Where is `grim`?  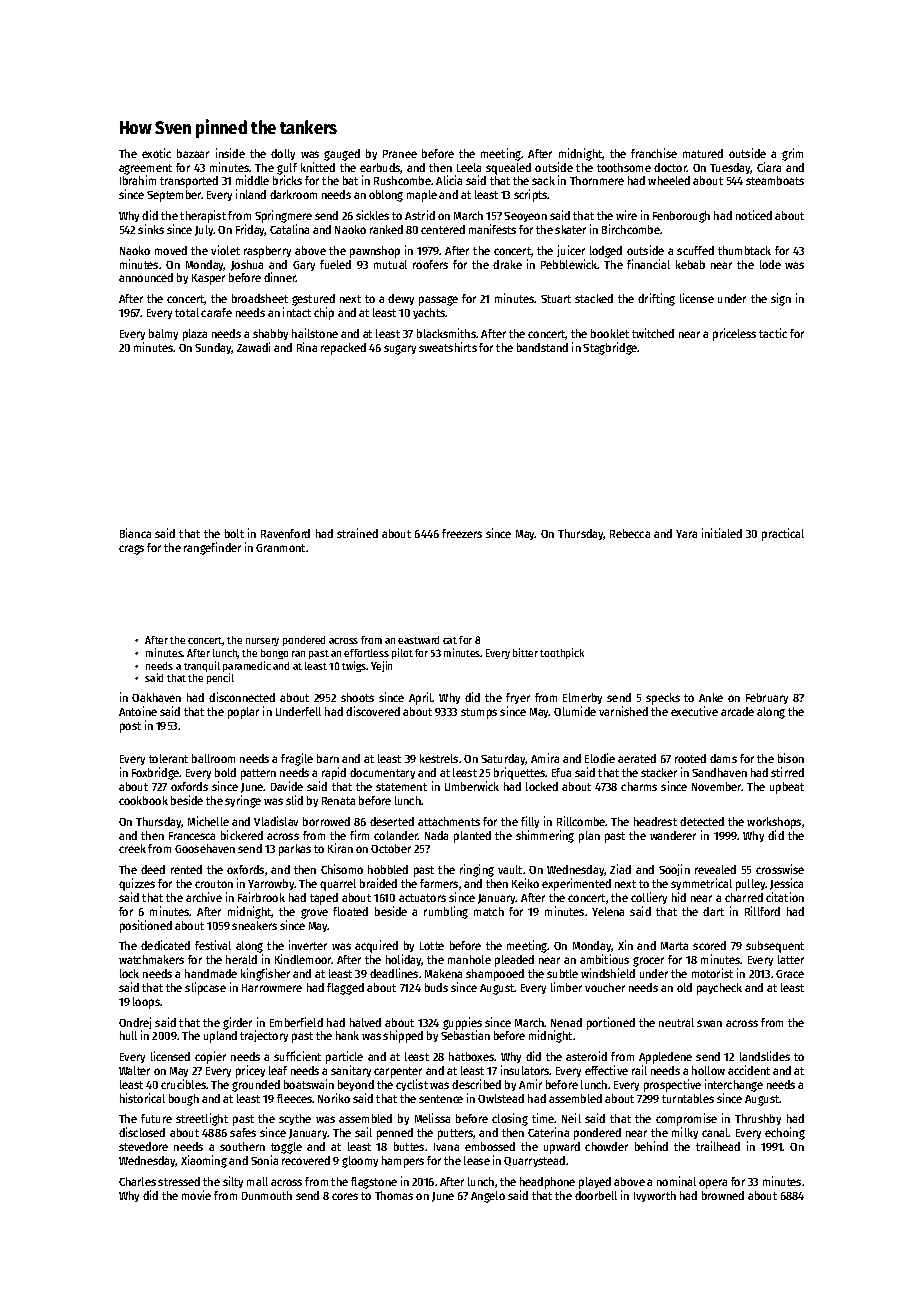 grim is located at coordinates (792, 154).
